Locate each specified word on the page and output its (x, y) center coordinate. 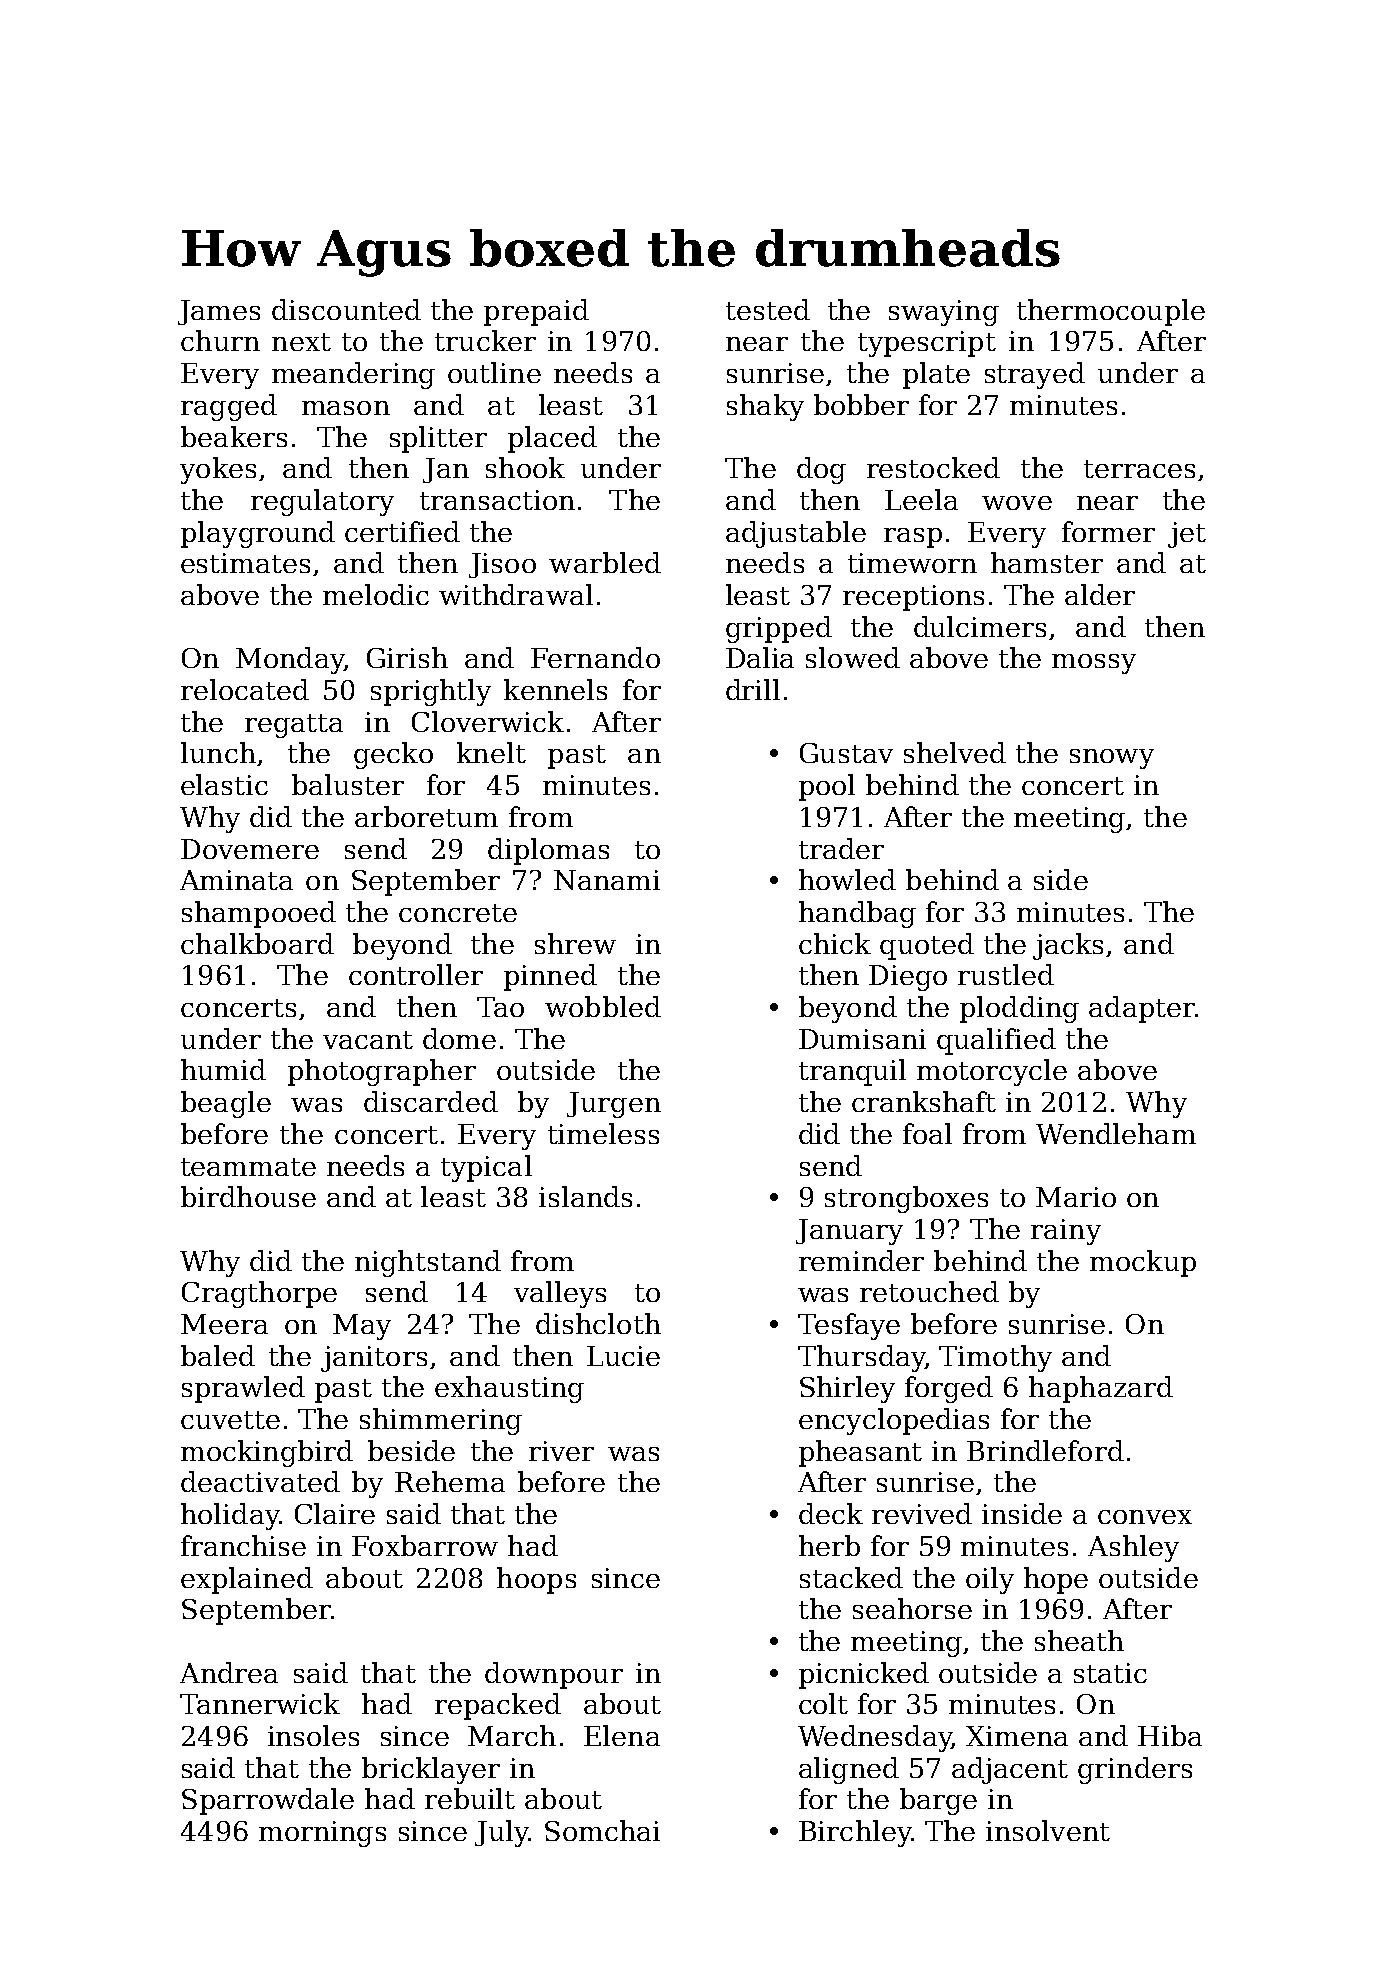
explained (247, 1580)
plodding (1019, 1009)
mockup (1143, 1263)
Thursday (861, 1358)
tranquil (852, 1072)
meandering (353, 375)
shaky (765, 407)
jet (1187, 535)
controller (416, 974)
